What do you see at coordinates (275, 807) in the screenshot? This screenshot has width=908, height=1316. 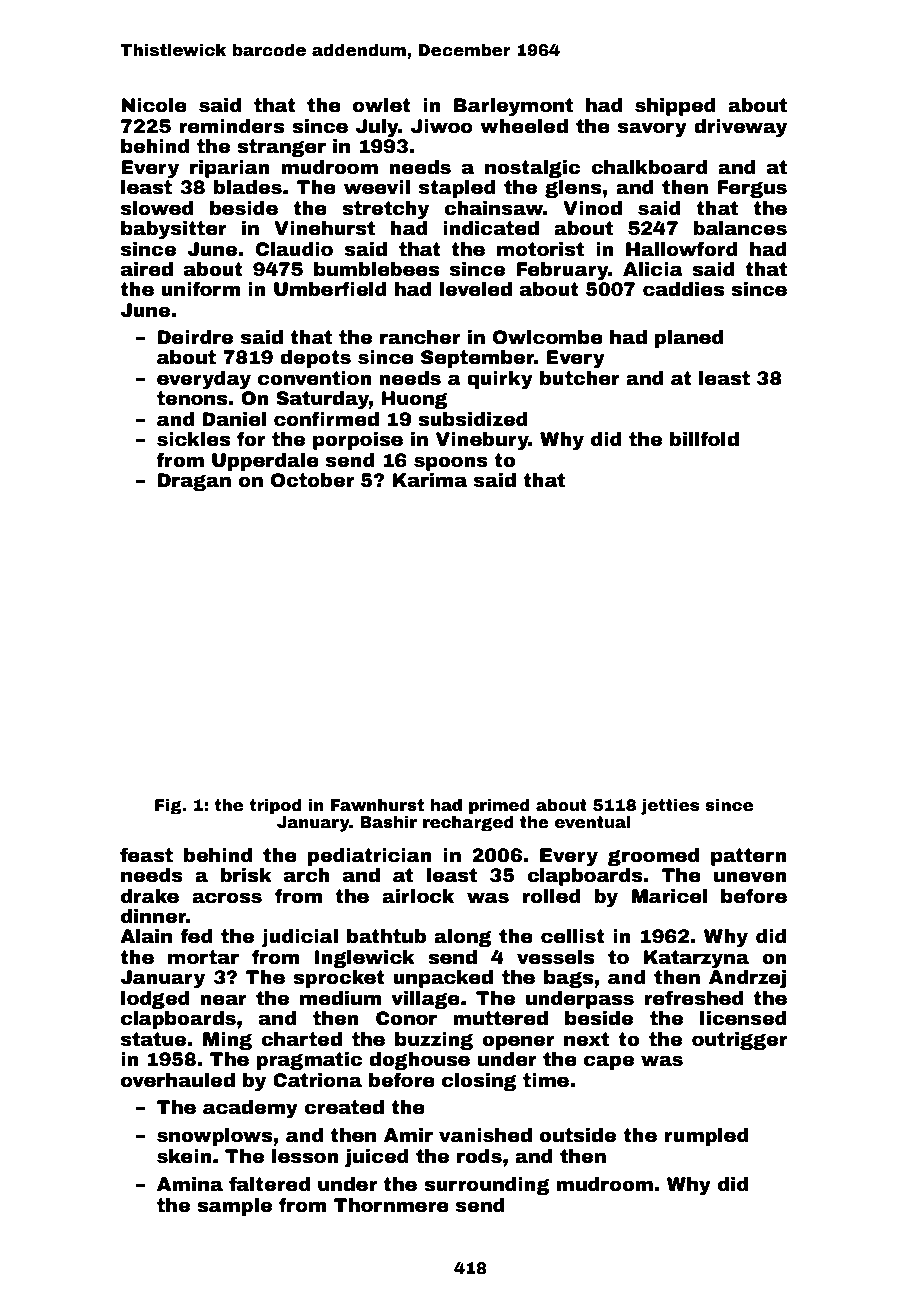 I see `tripod` at bounding box center [275, 807].
